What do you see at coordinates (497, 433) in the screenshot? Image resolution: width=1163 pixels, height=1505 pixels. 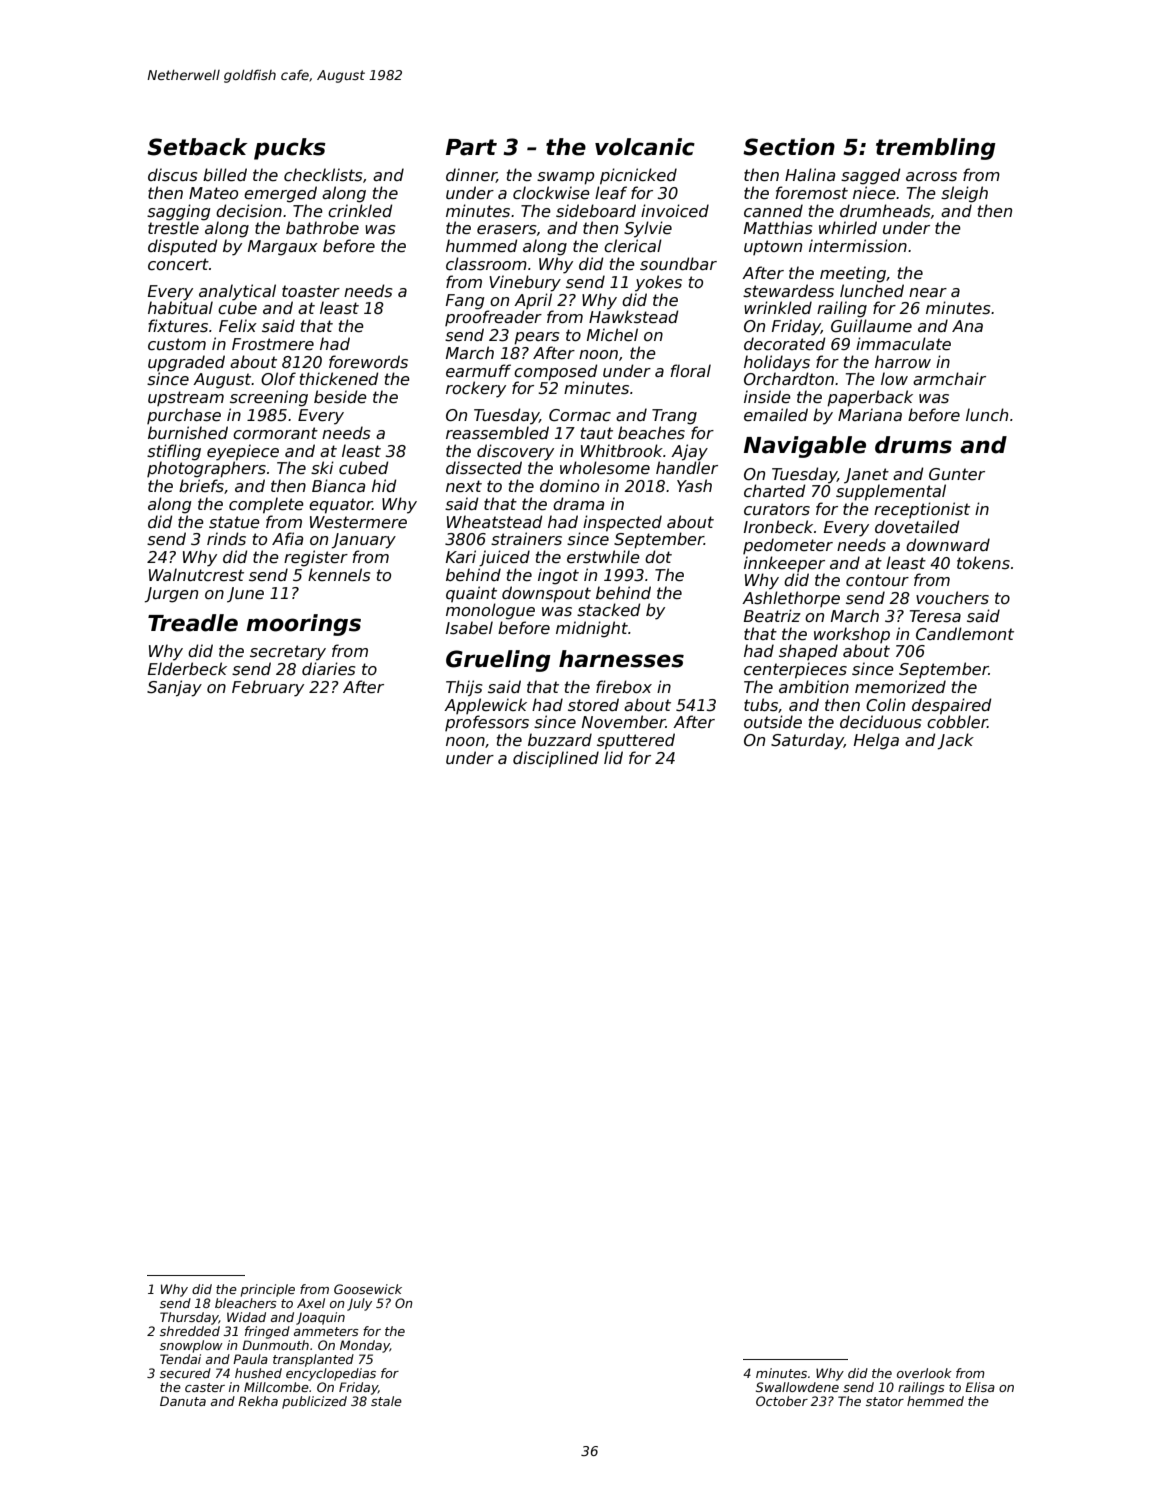 I see `reassembled` at bounding box center [497, 433].
